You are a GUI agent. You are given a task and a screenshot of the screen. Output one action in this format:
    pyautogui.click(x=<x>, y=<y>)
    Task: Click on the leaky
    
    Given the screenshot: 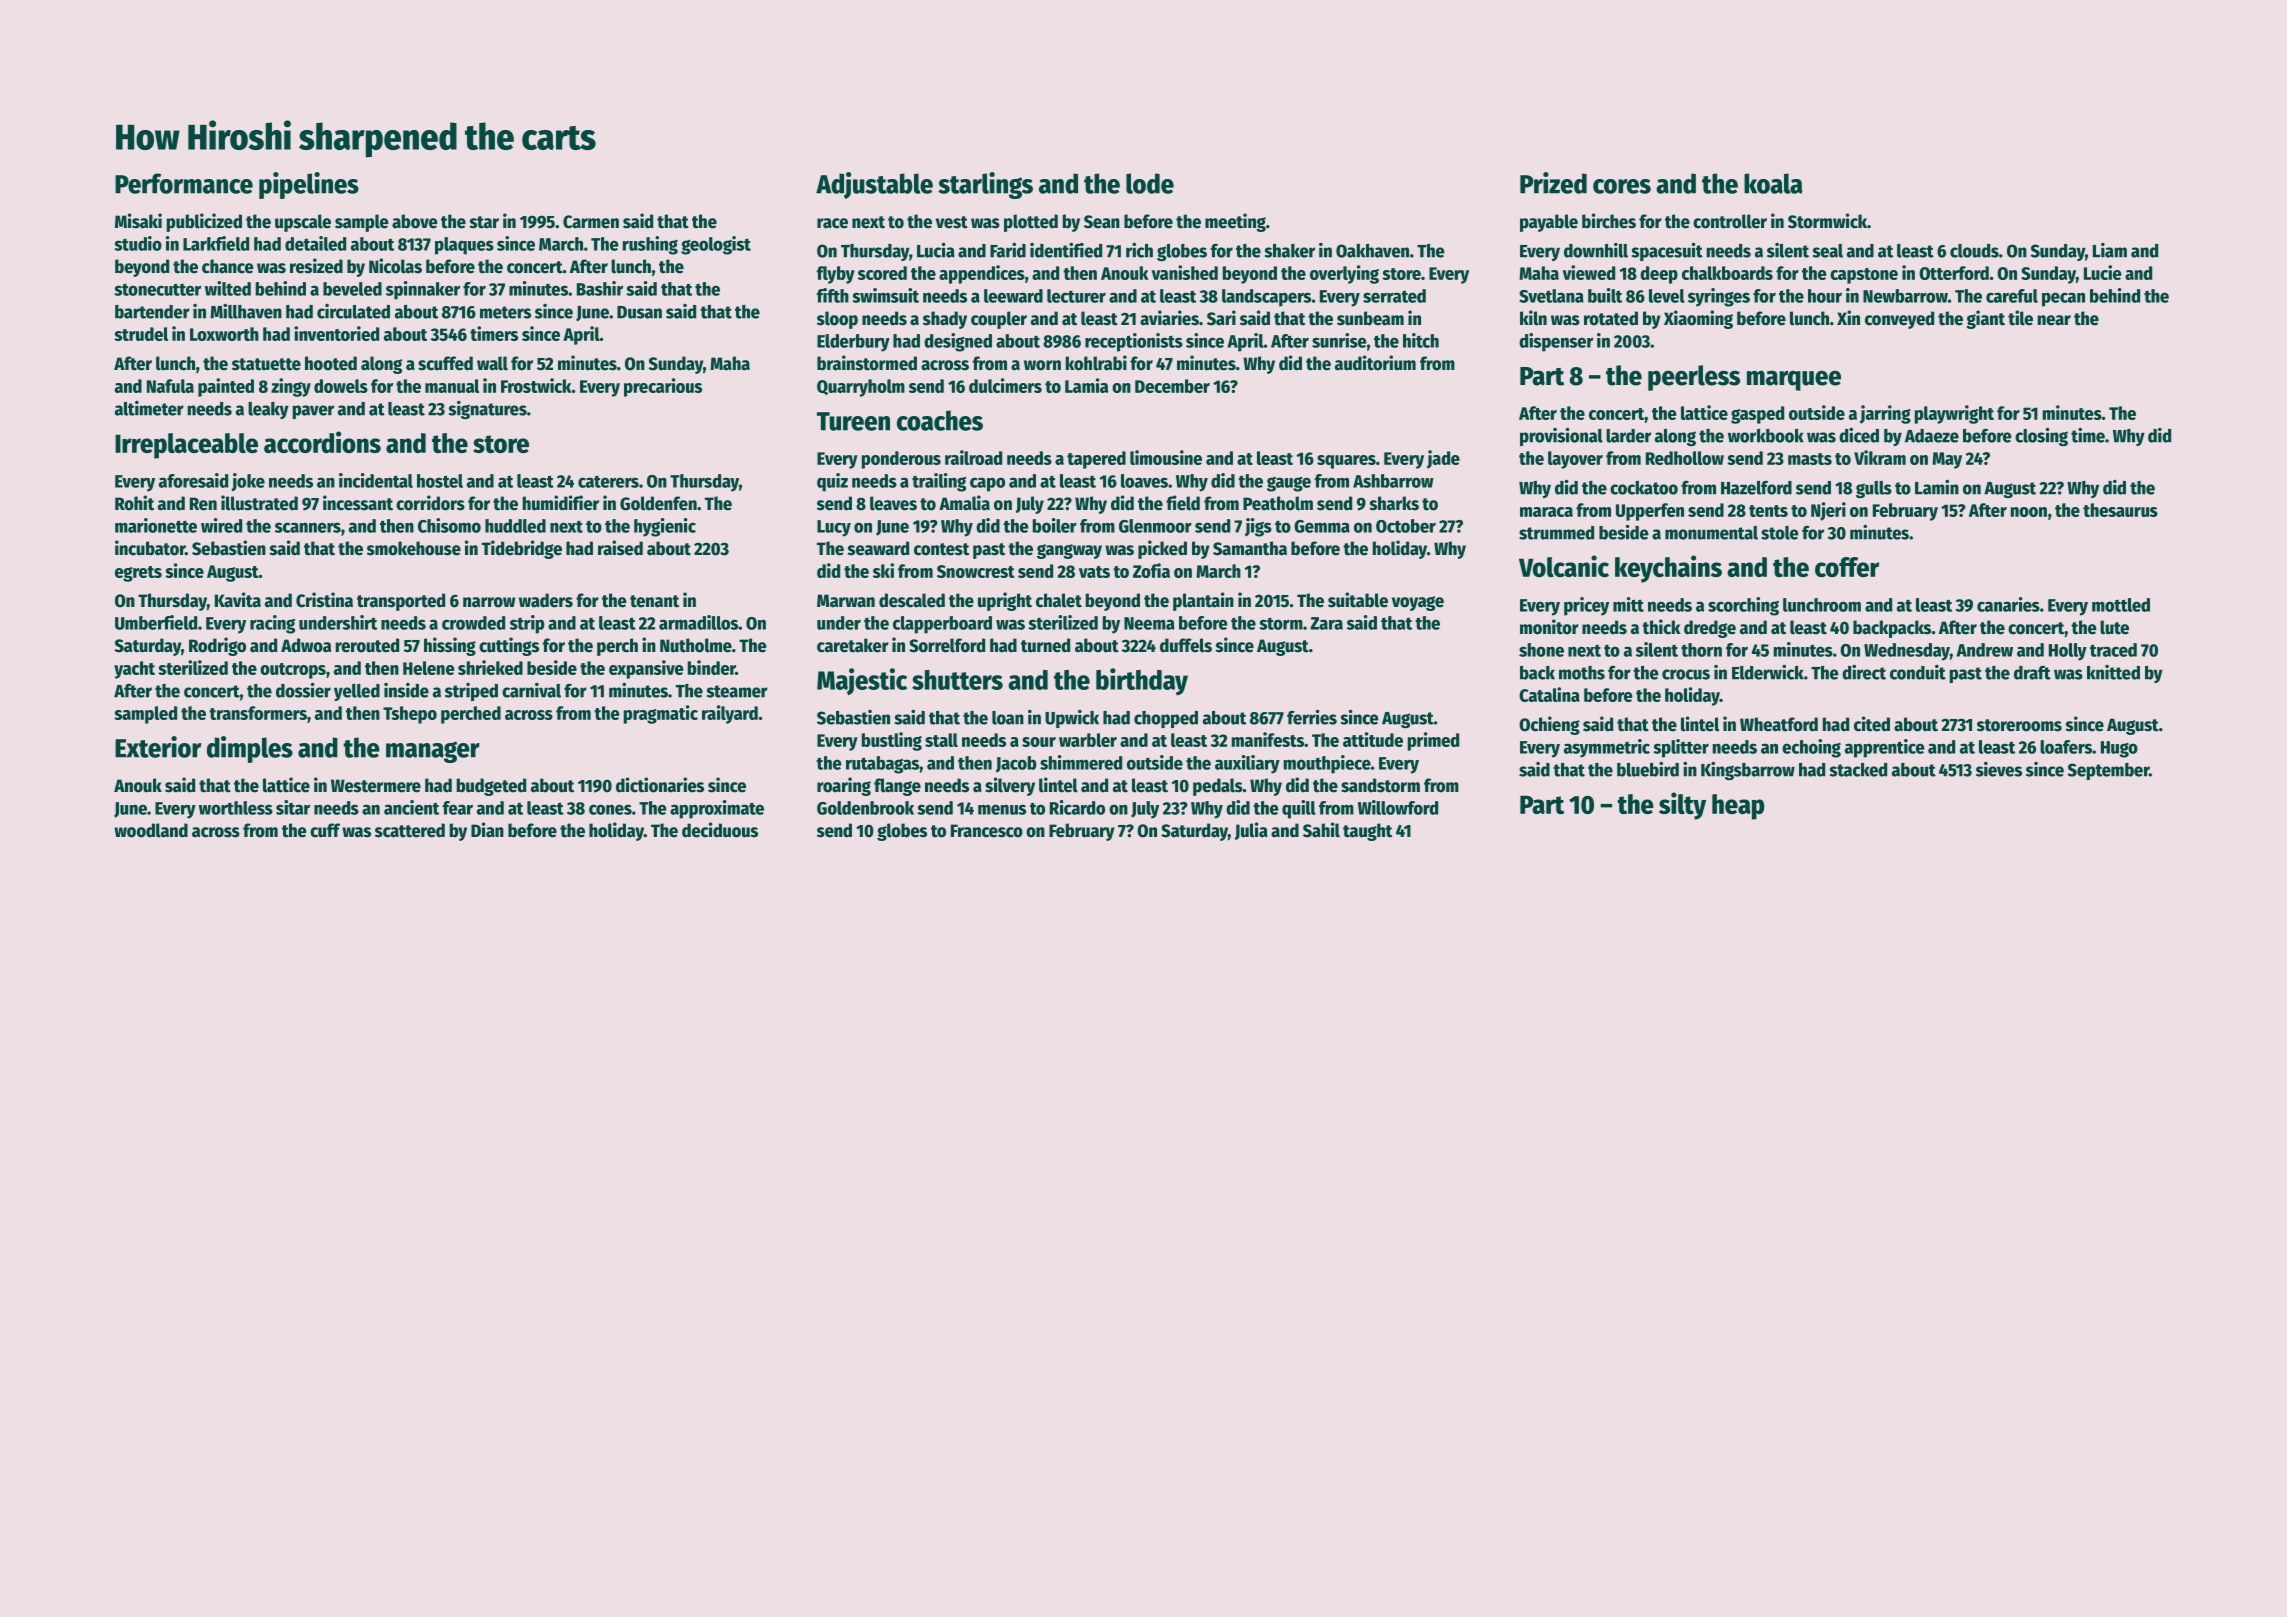 What is the action you would take?
    pyautogui.click(x=268, y=410)
